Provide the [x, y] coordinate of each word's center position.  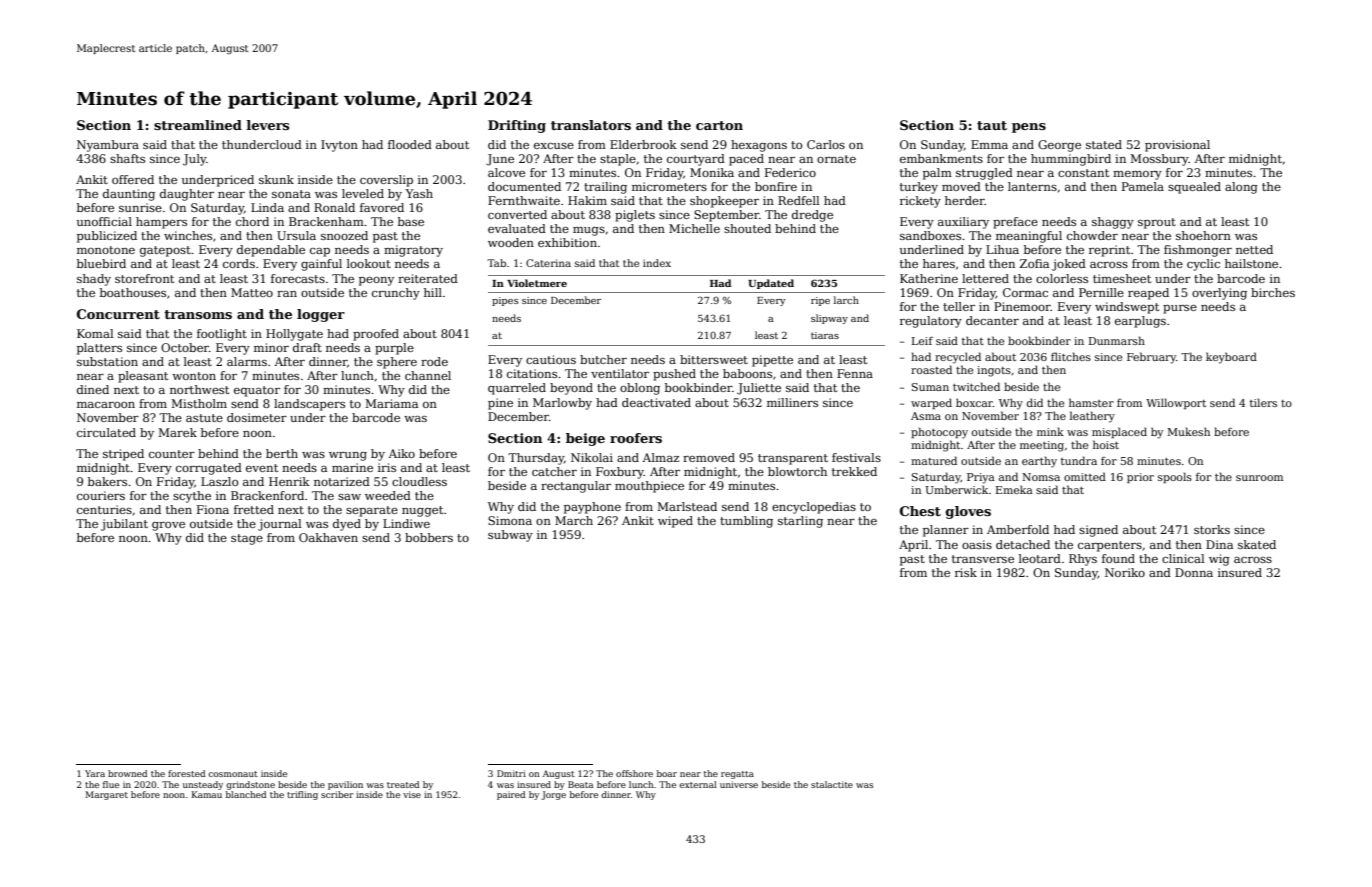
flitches [1071, 356]
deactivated [656, 402]
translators [591, 125]
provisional [1177, 146]
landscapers [309, 405]
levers [268, 125]
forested [186, 773]
